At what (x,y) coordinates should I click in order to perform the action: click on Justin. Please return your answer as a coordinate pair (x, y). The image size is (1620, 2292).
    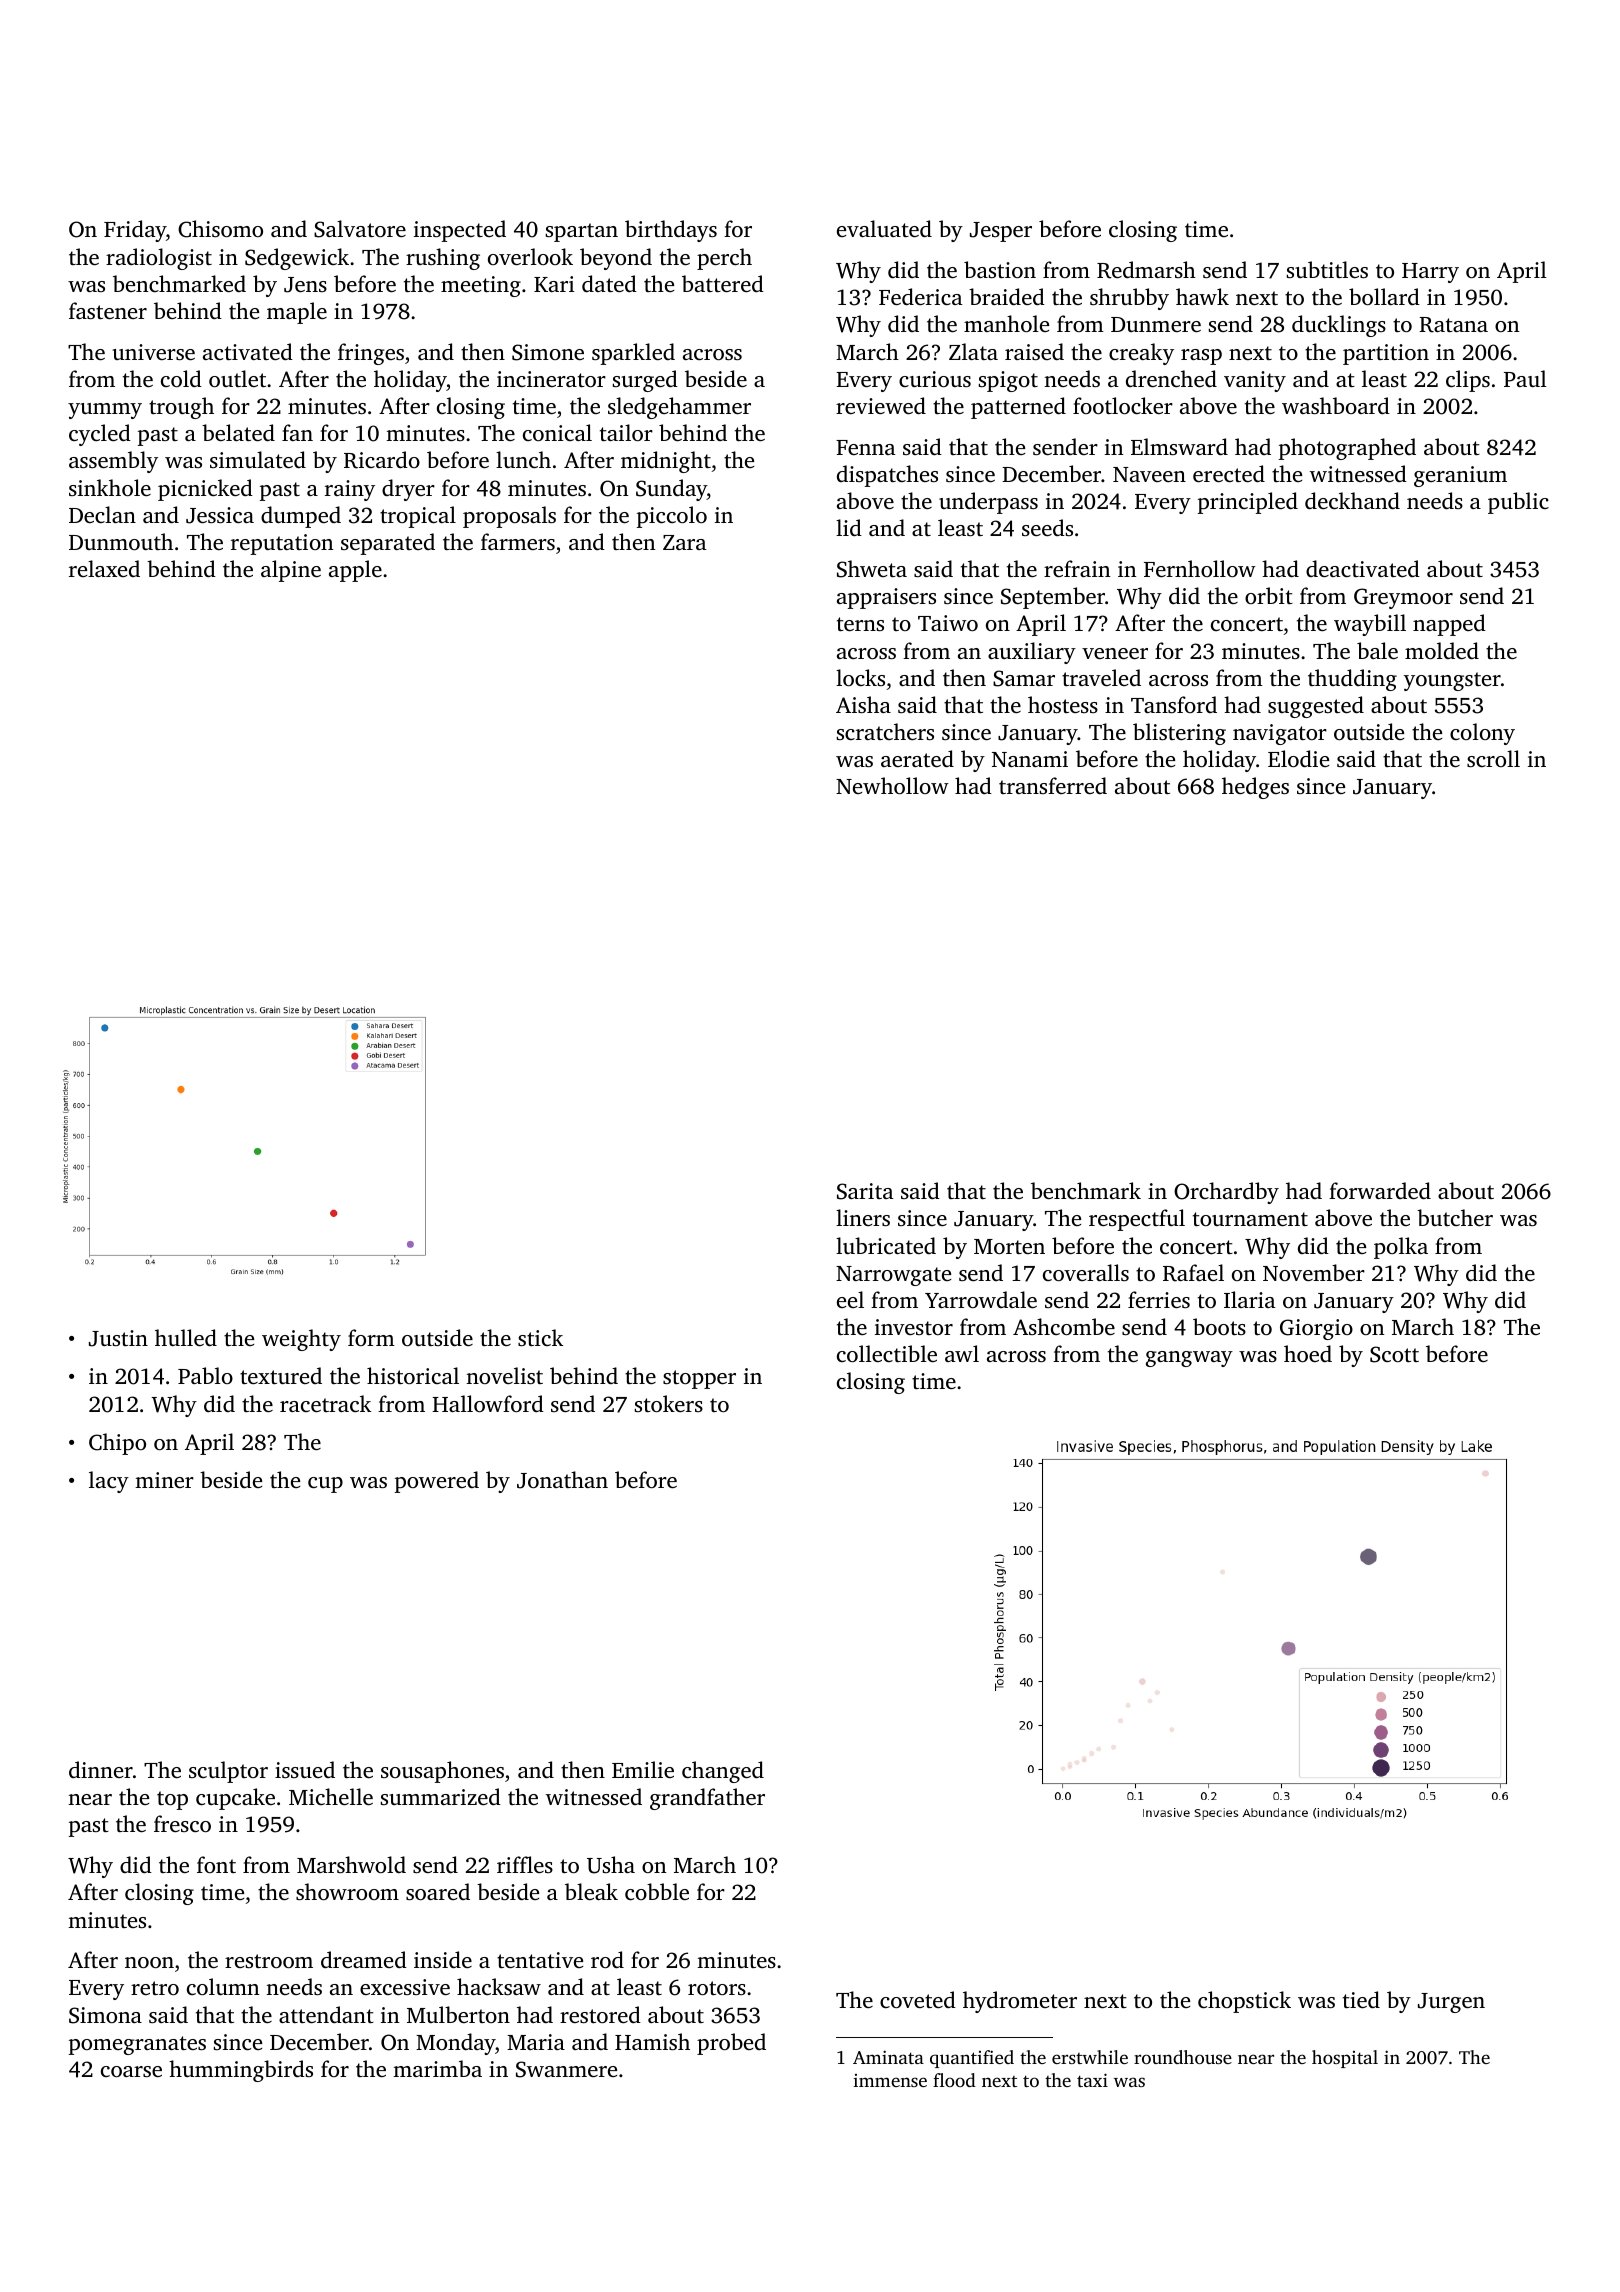
    Looking at the image, I should click on (118, 1338).
